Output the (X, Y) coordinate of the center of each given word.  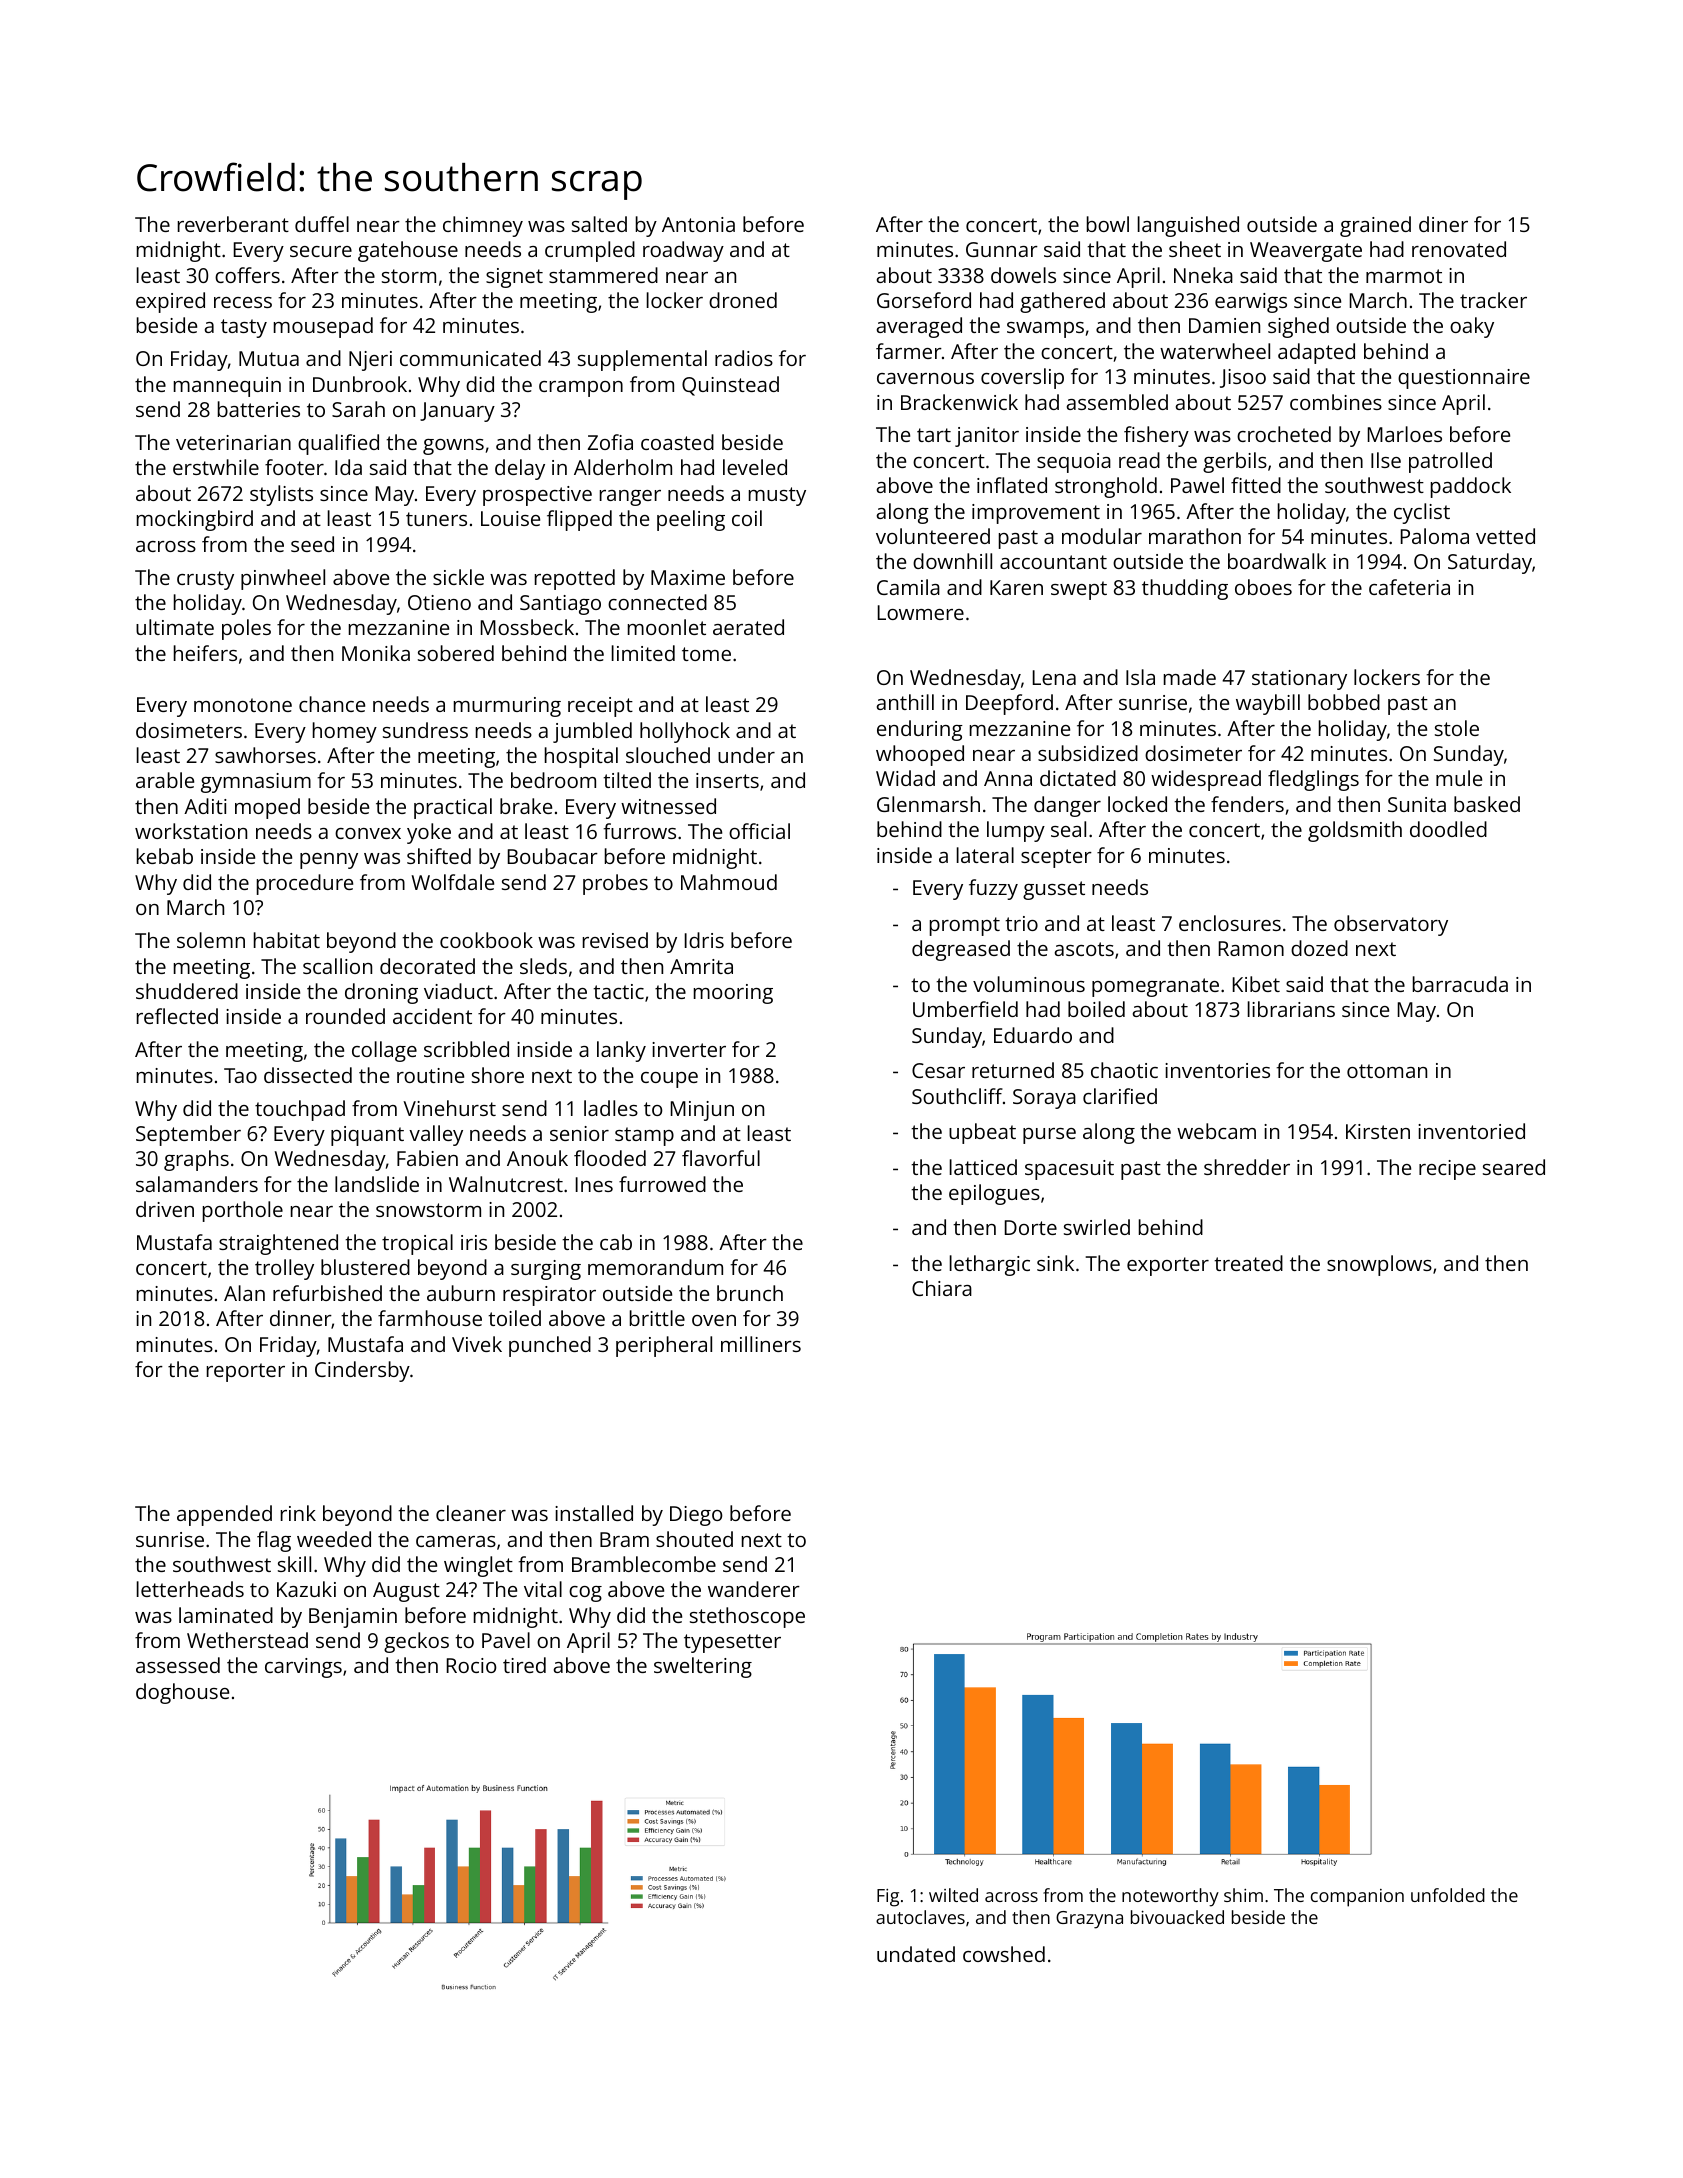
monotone (243, 705)
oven (714, 1320)
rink (298, 1513)
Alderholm (623, 467)
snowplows (1379, 1265)
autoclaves (920, 1917)
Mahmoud (729, 882)
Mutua (269, 358)
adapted (1316, 353)
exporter (1168, 1266)
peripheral (664, 1346)
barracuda (1460, 984)
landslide (377, 1184)
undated (916, 1954)
